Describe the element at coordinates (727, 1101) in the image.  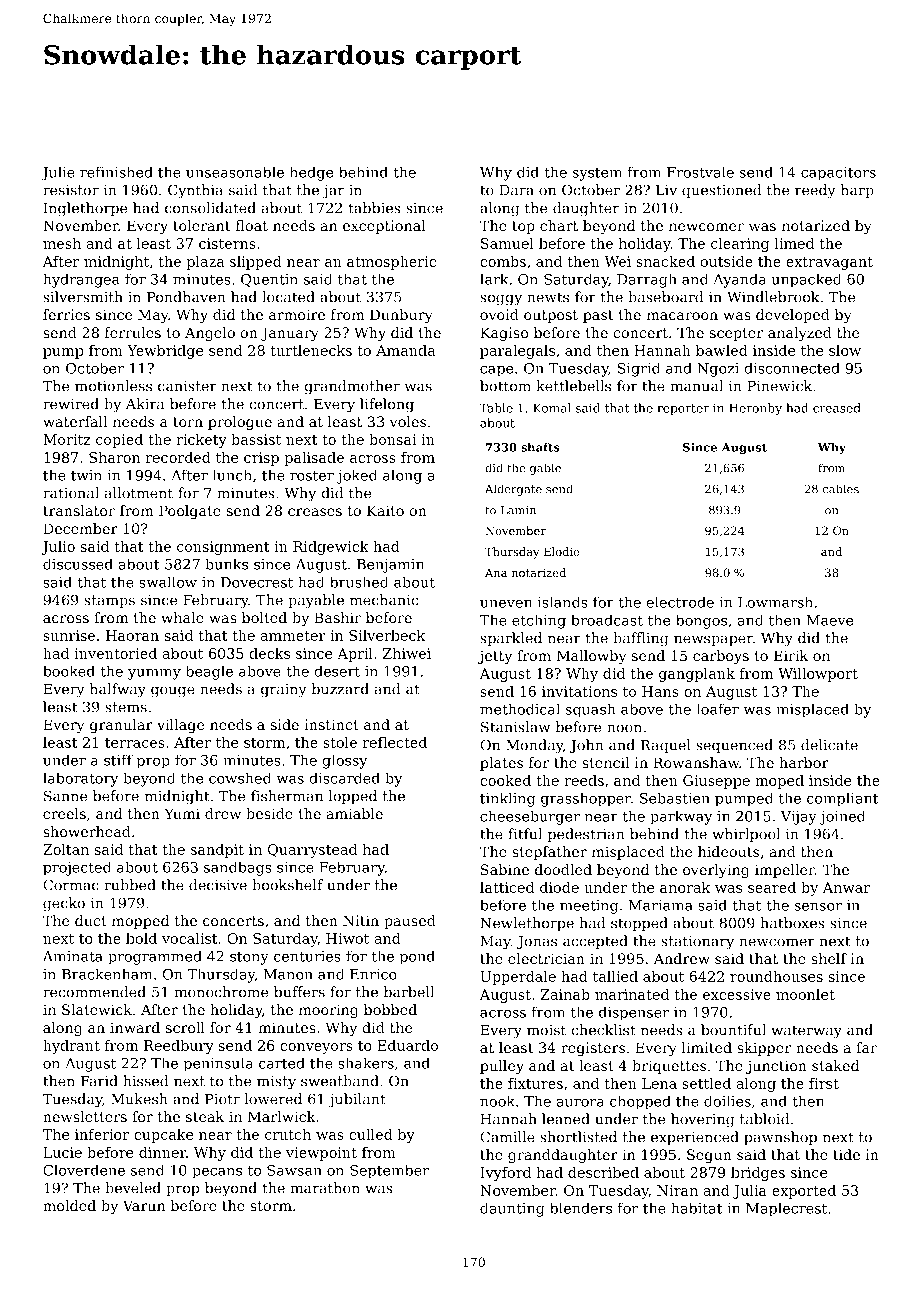
I see `doilies` at that location.
